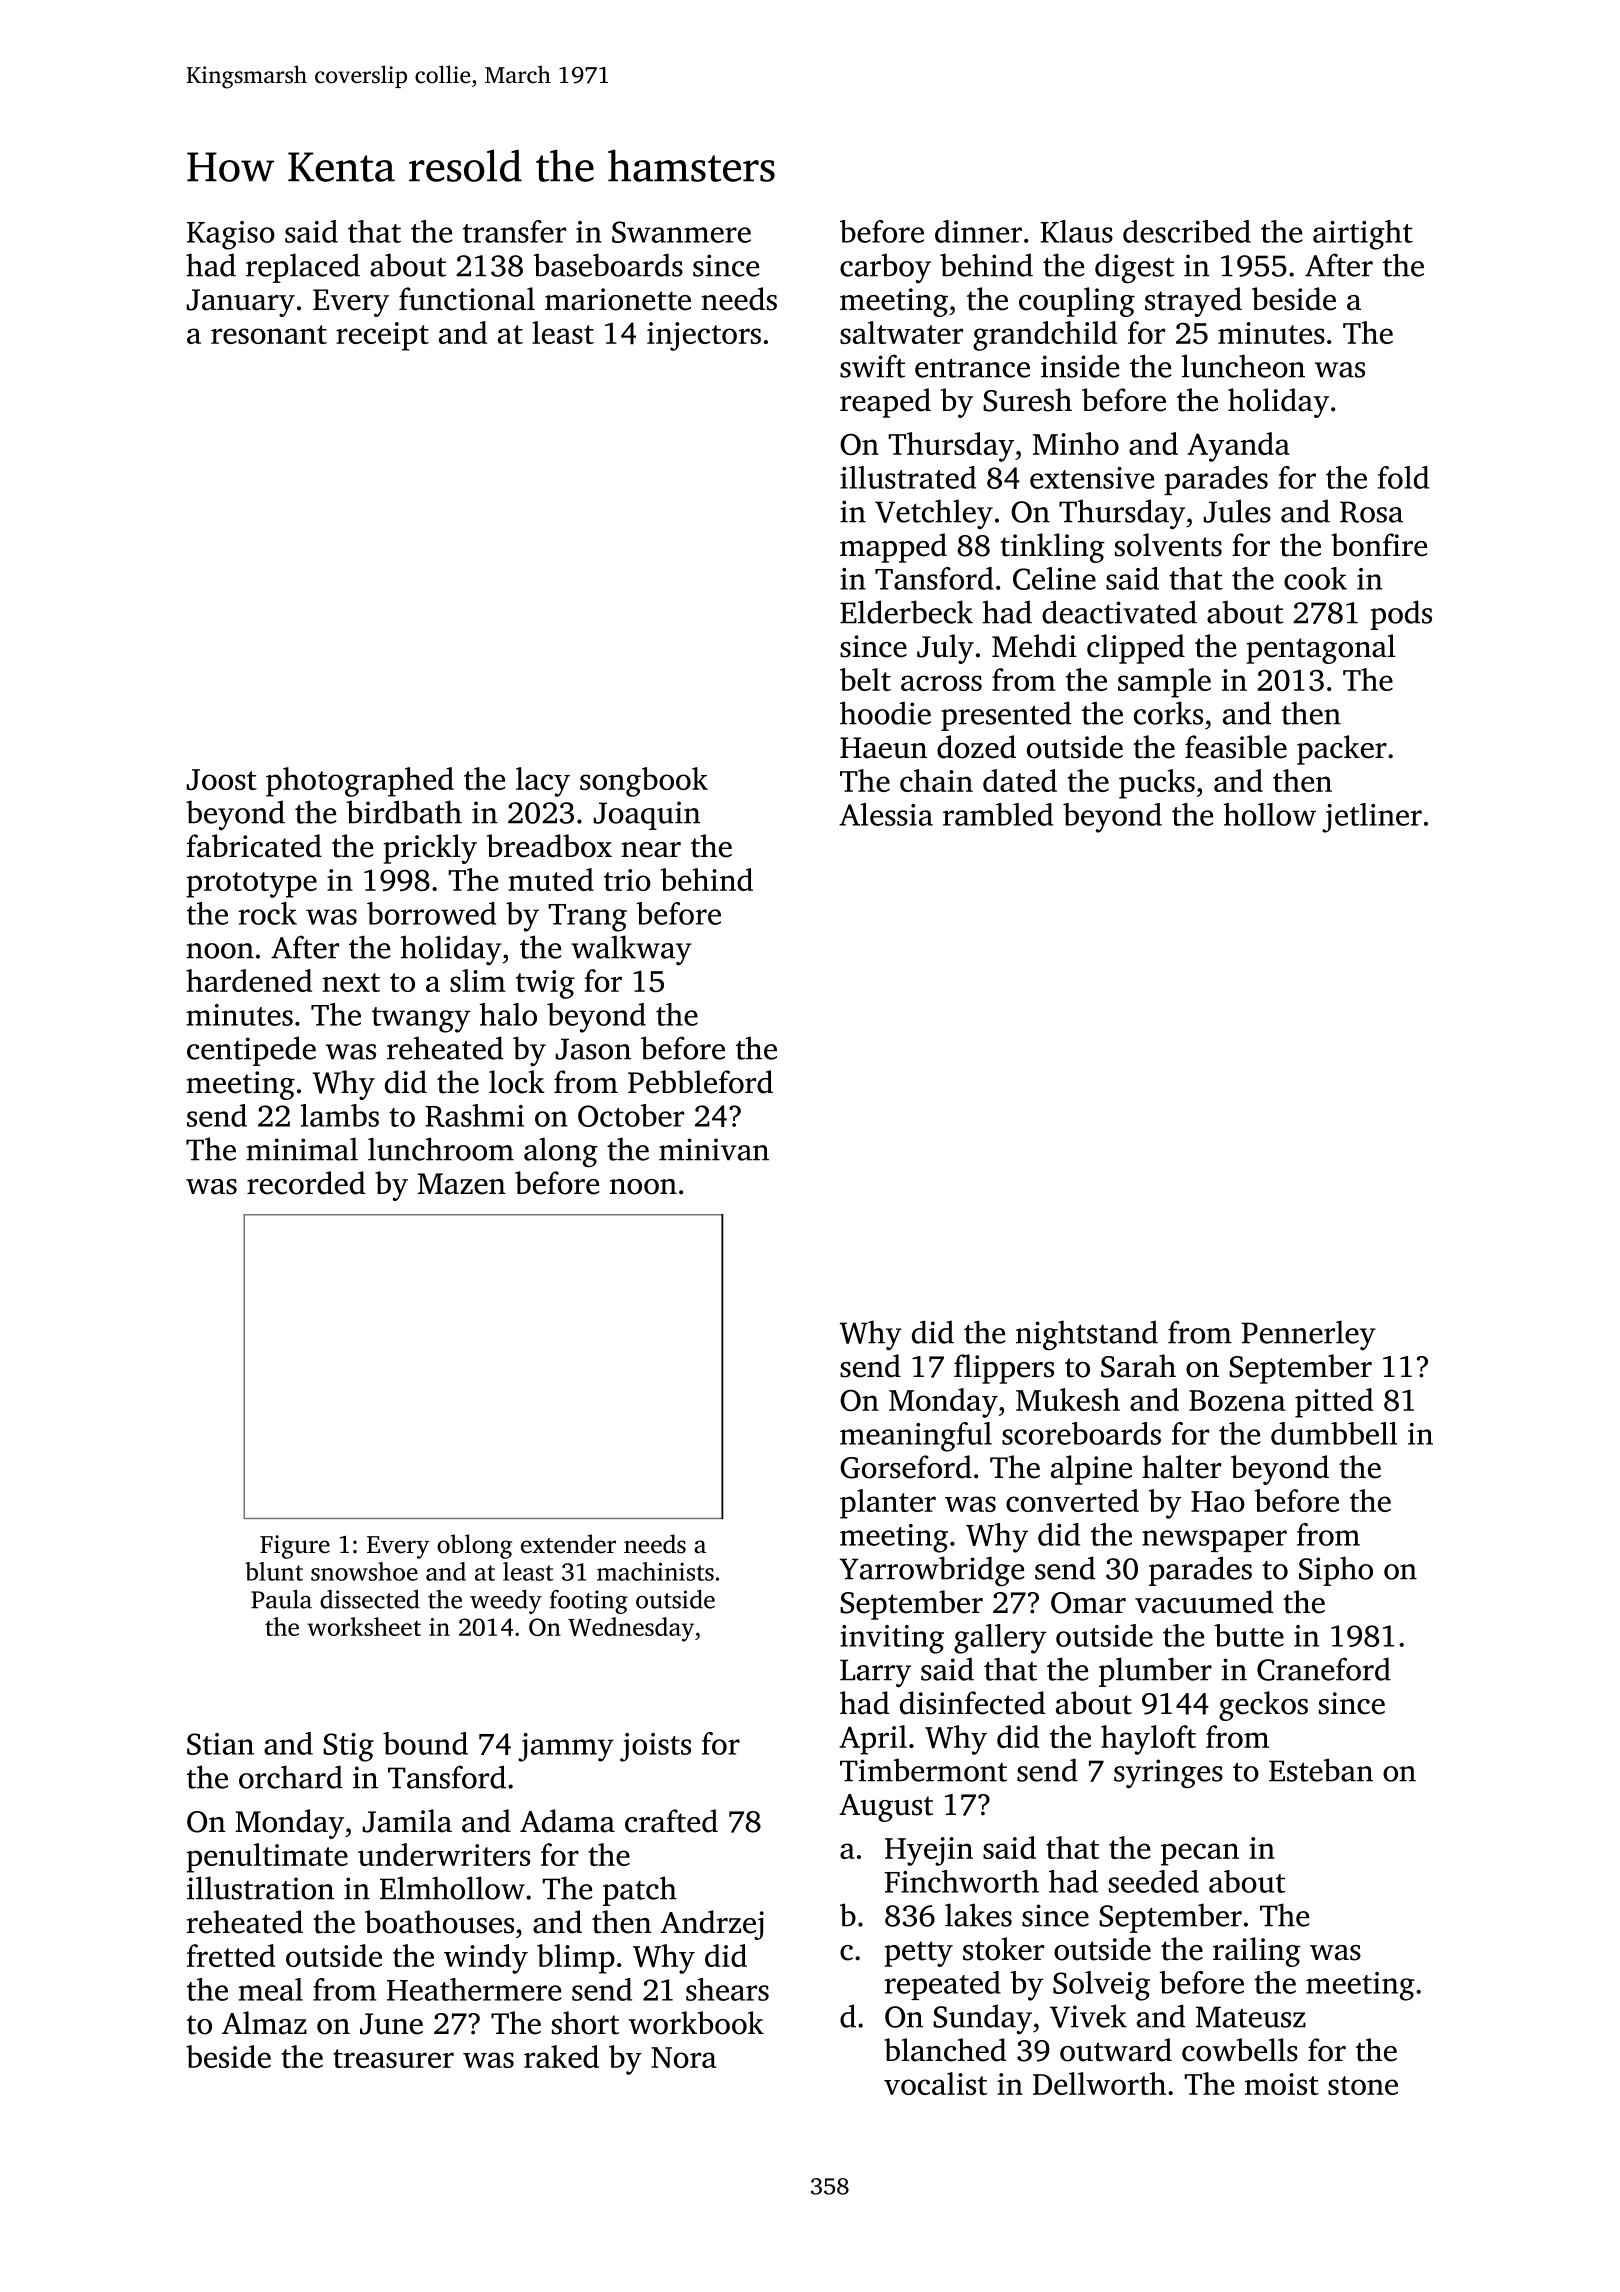  I want to click on injectors, so click(704, 336).
